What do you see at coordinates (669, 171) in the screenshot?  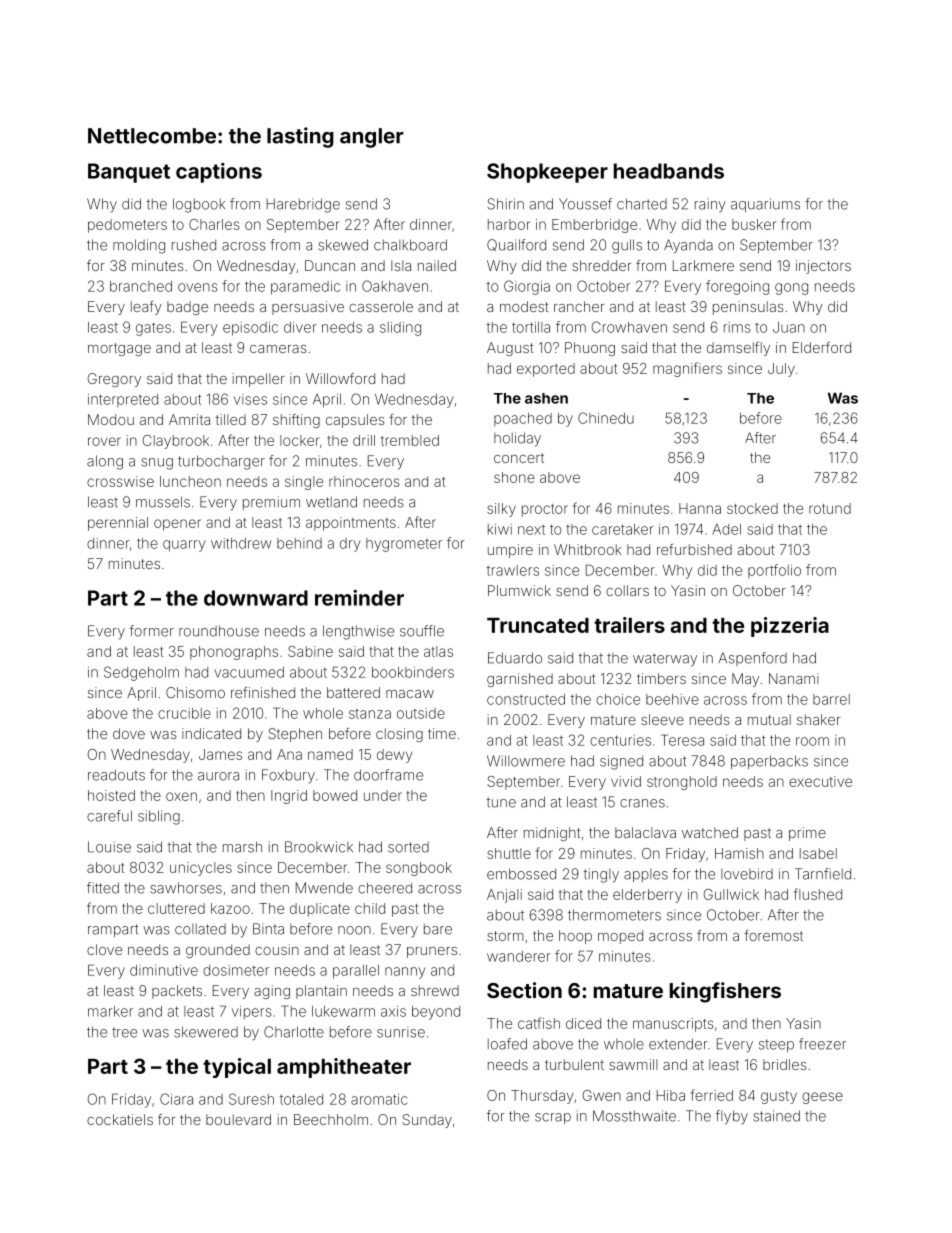 I see `headbands` at bounding box center [669, 171].
